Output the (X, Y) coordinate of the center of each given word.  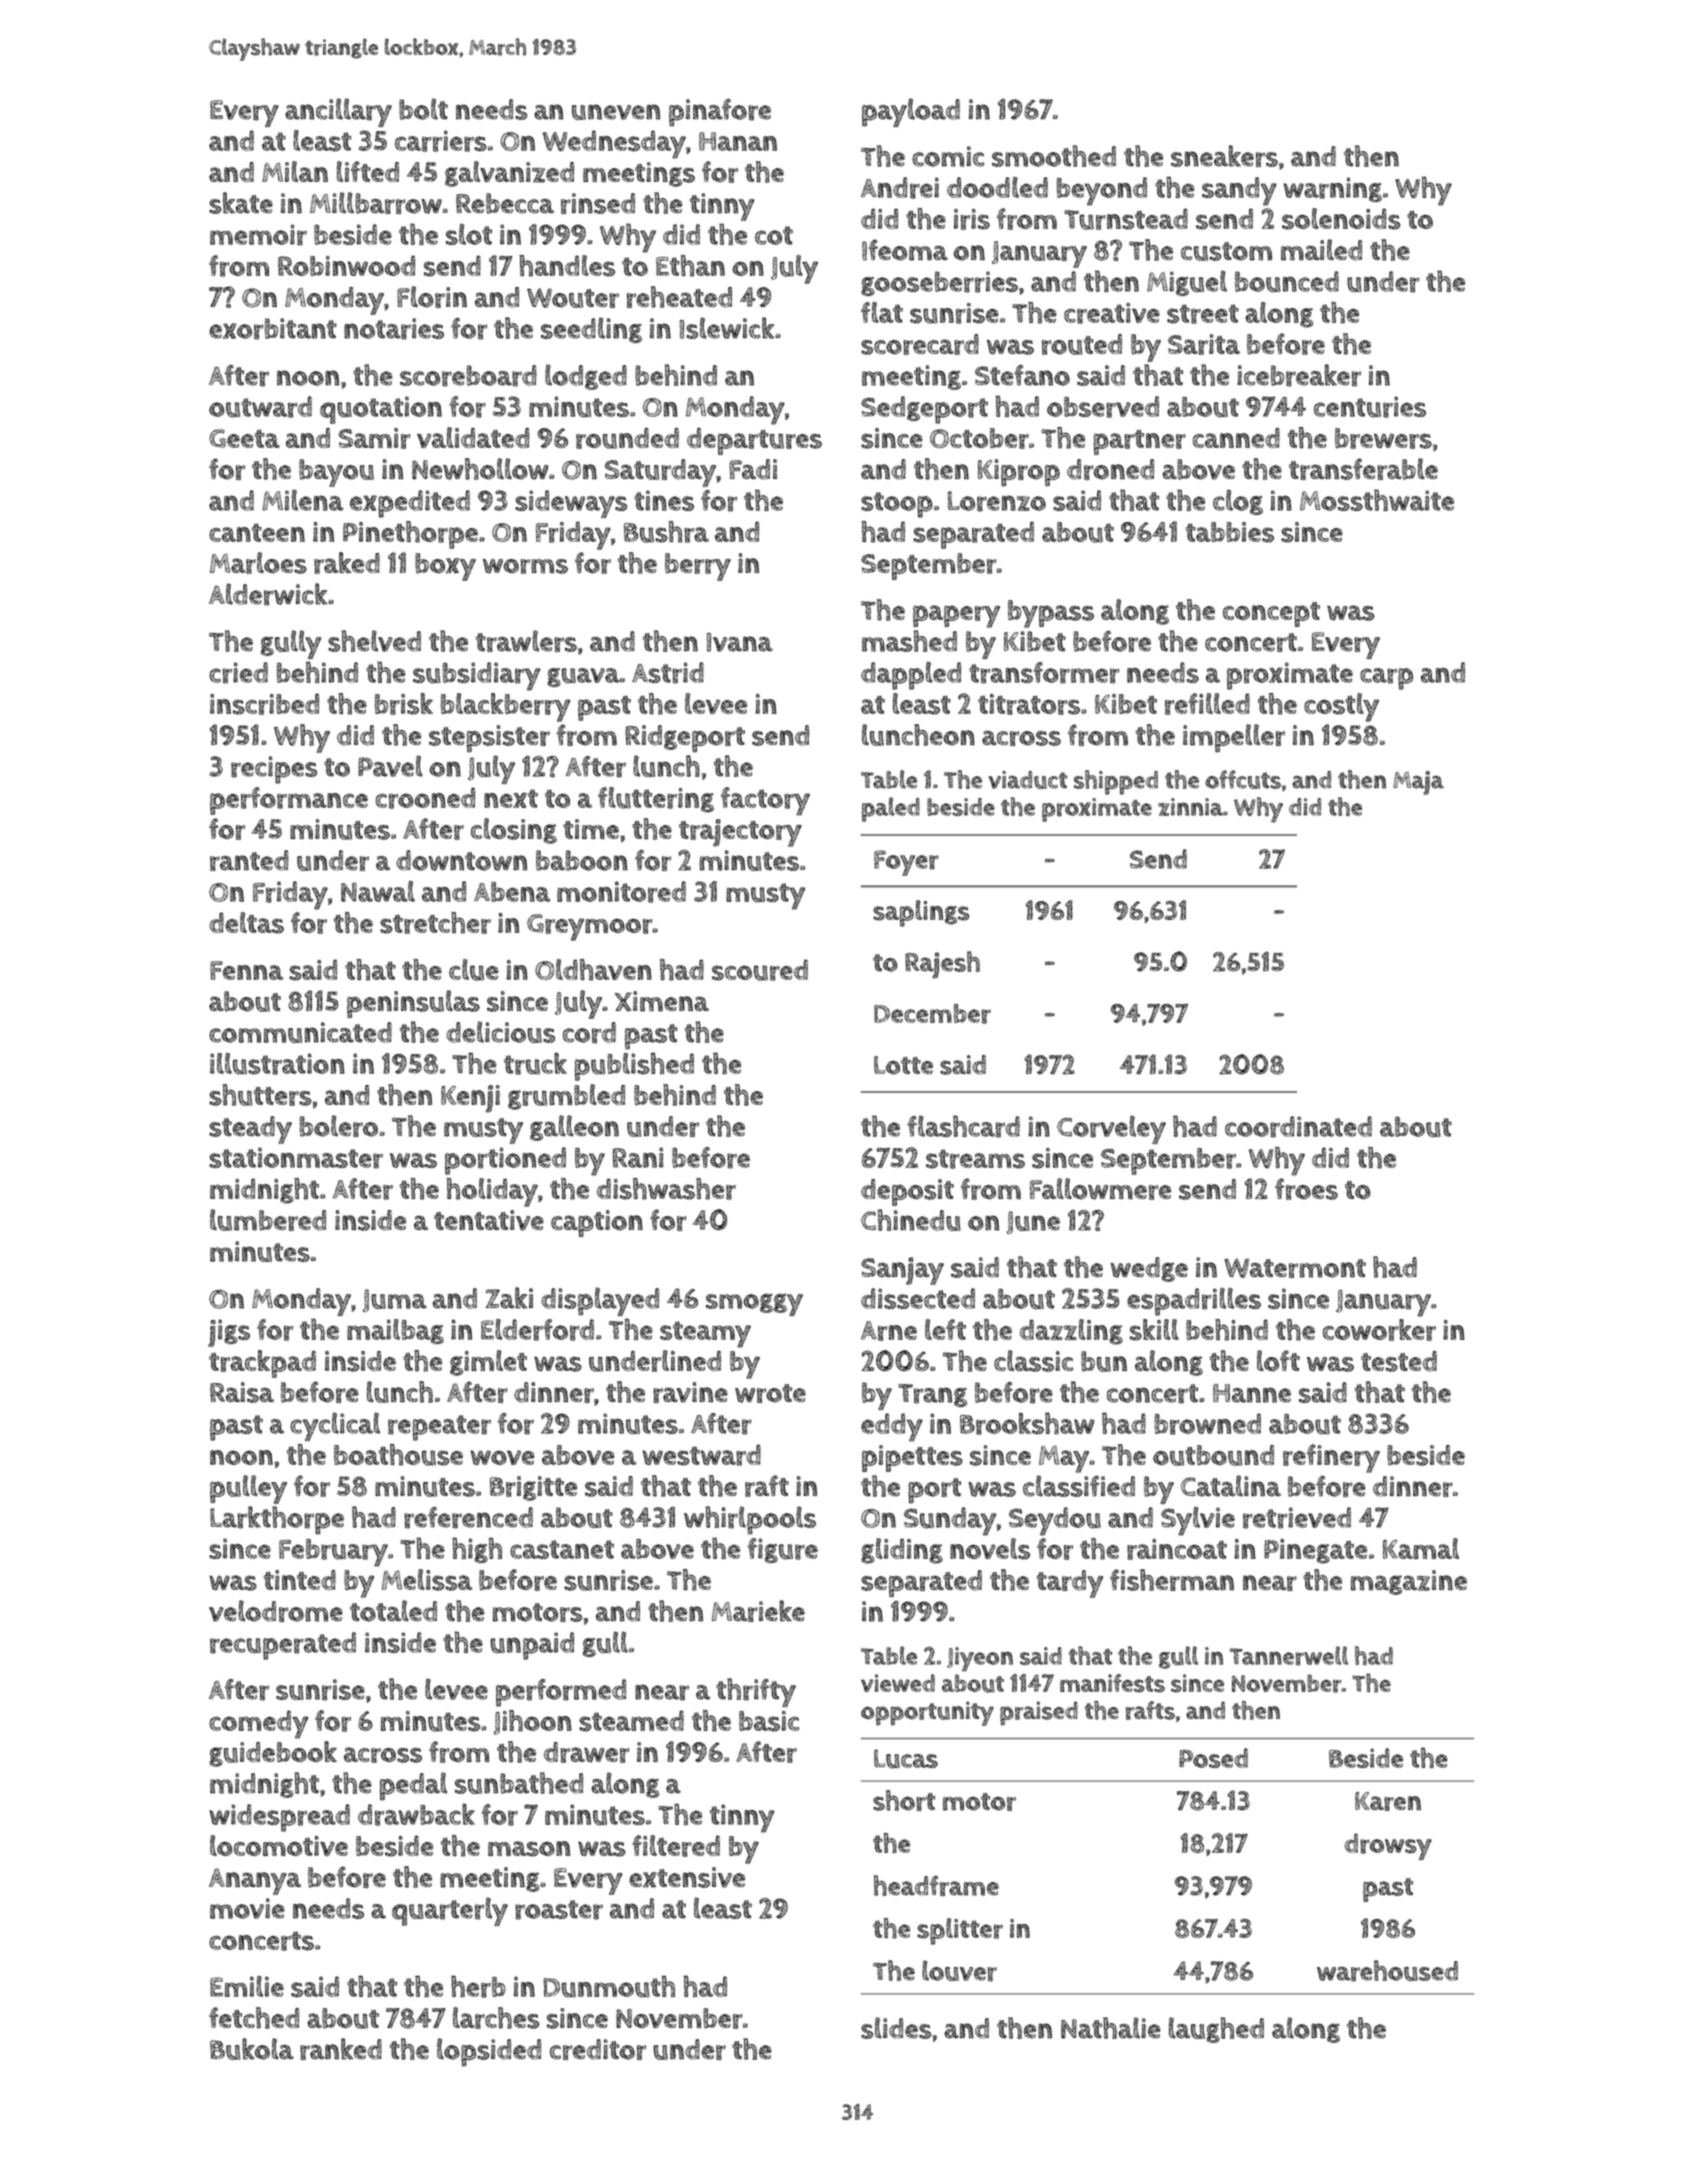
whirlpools (750, 1520)
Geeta (244, 438)
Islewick (726, 328)
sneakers (1224, 156)
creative (1112, 313)
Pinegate (1315, 1551)
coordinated (1298, 1127)
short (904, 1800)
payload (911, 112)
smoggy (754, 1304)
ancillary (338, 112)
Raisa (242, 1392)
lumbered (268, 1220)
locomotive (279, 1845)
